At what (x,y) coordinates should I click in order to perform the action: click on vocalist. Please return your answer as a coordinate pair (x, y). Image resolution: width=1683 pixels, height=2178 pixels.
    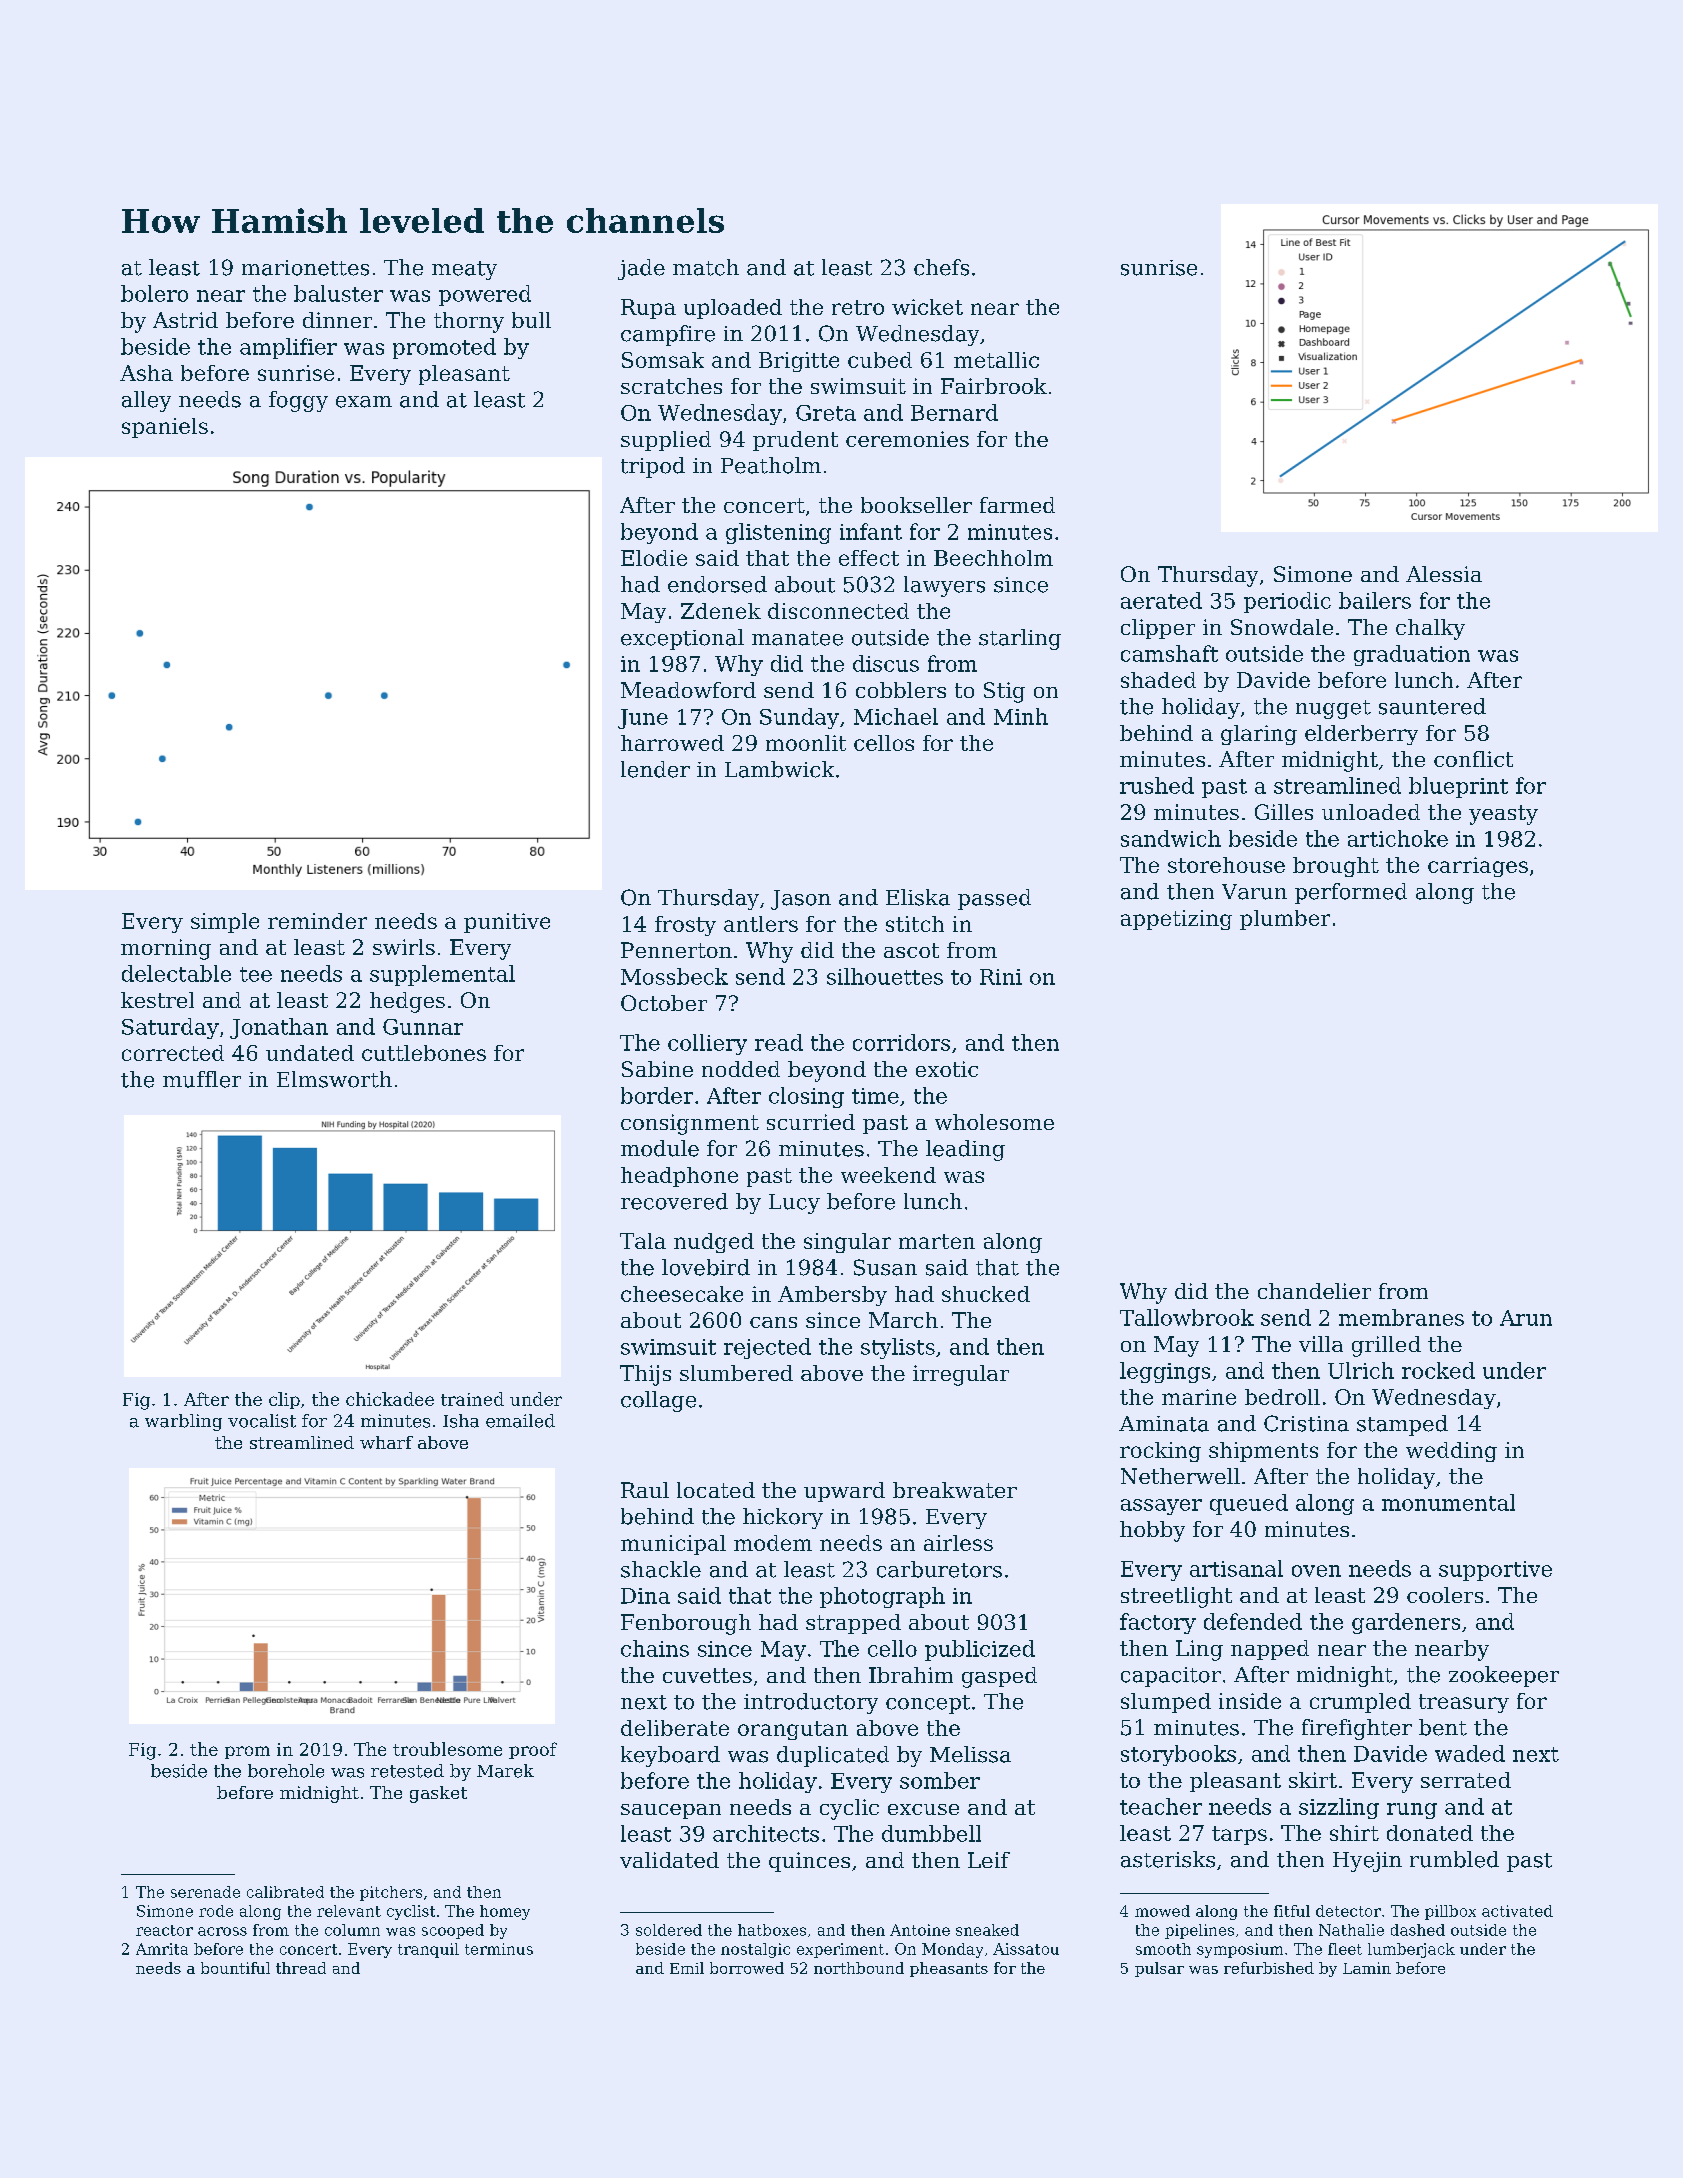
    Looking at the image, I should click on (262, 1421).
